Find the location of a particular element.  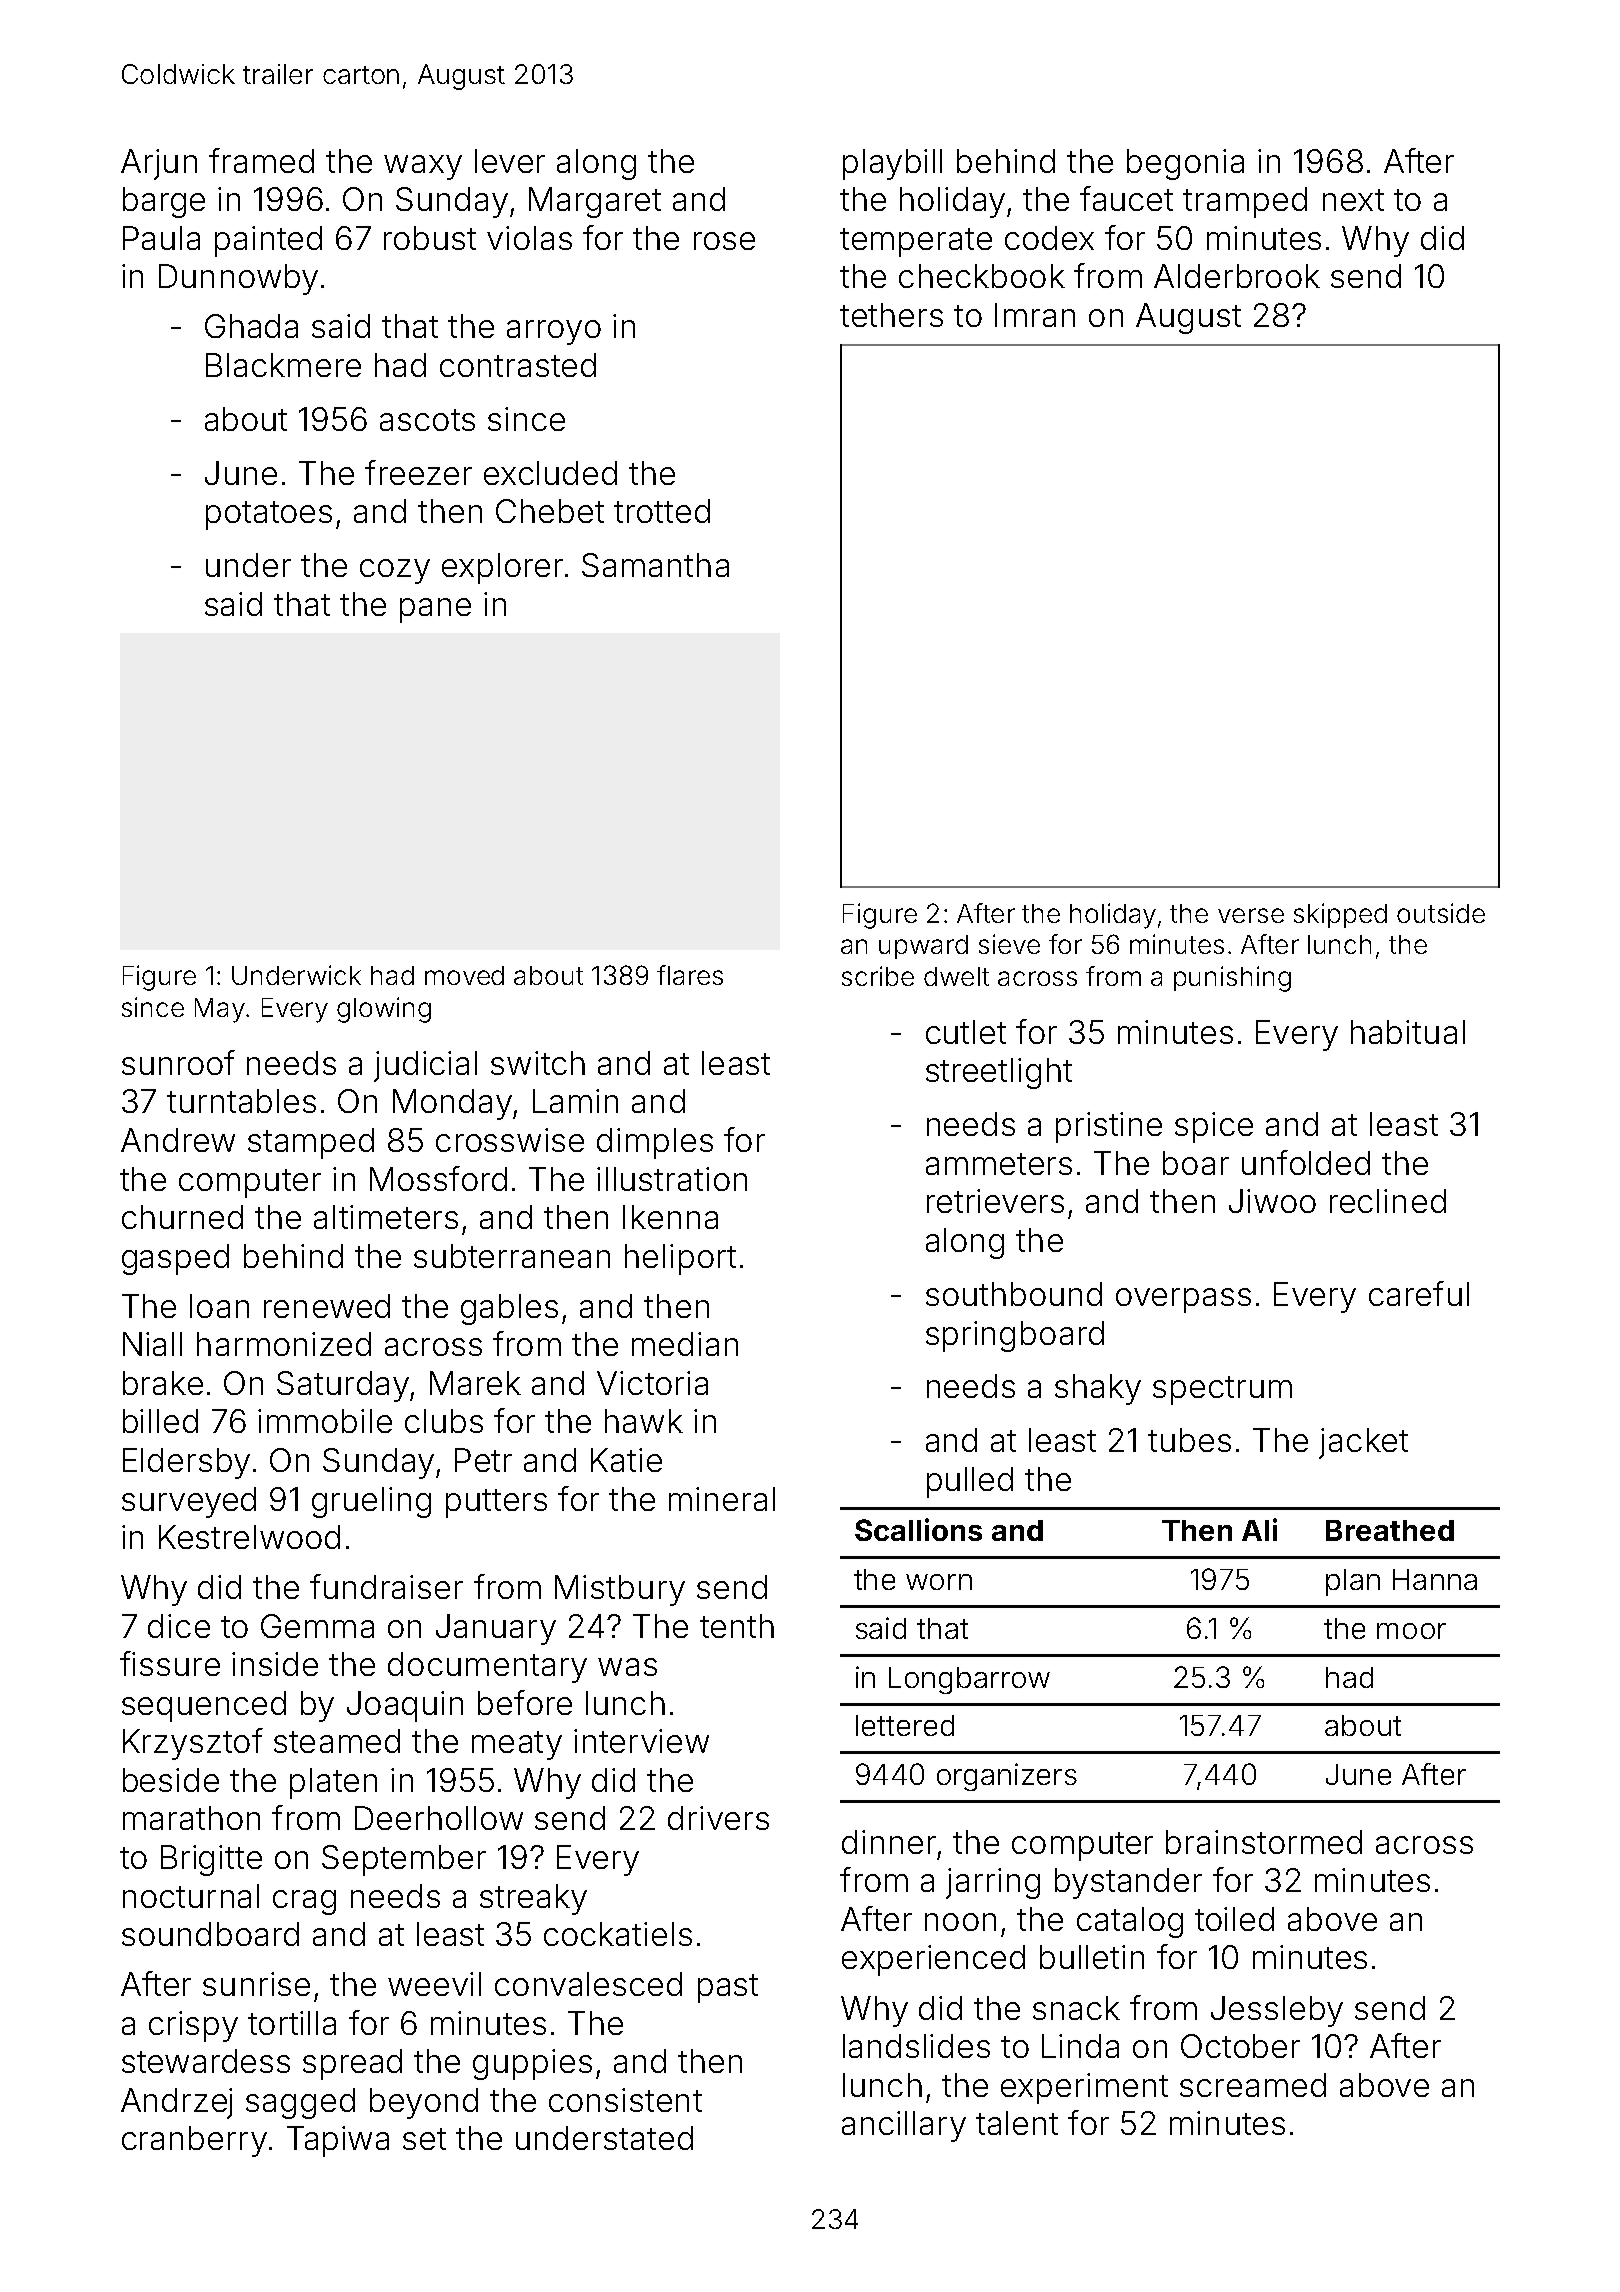

begonia is located at coordinates (1185, 164).
